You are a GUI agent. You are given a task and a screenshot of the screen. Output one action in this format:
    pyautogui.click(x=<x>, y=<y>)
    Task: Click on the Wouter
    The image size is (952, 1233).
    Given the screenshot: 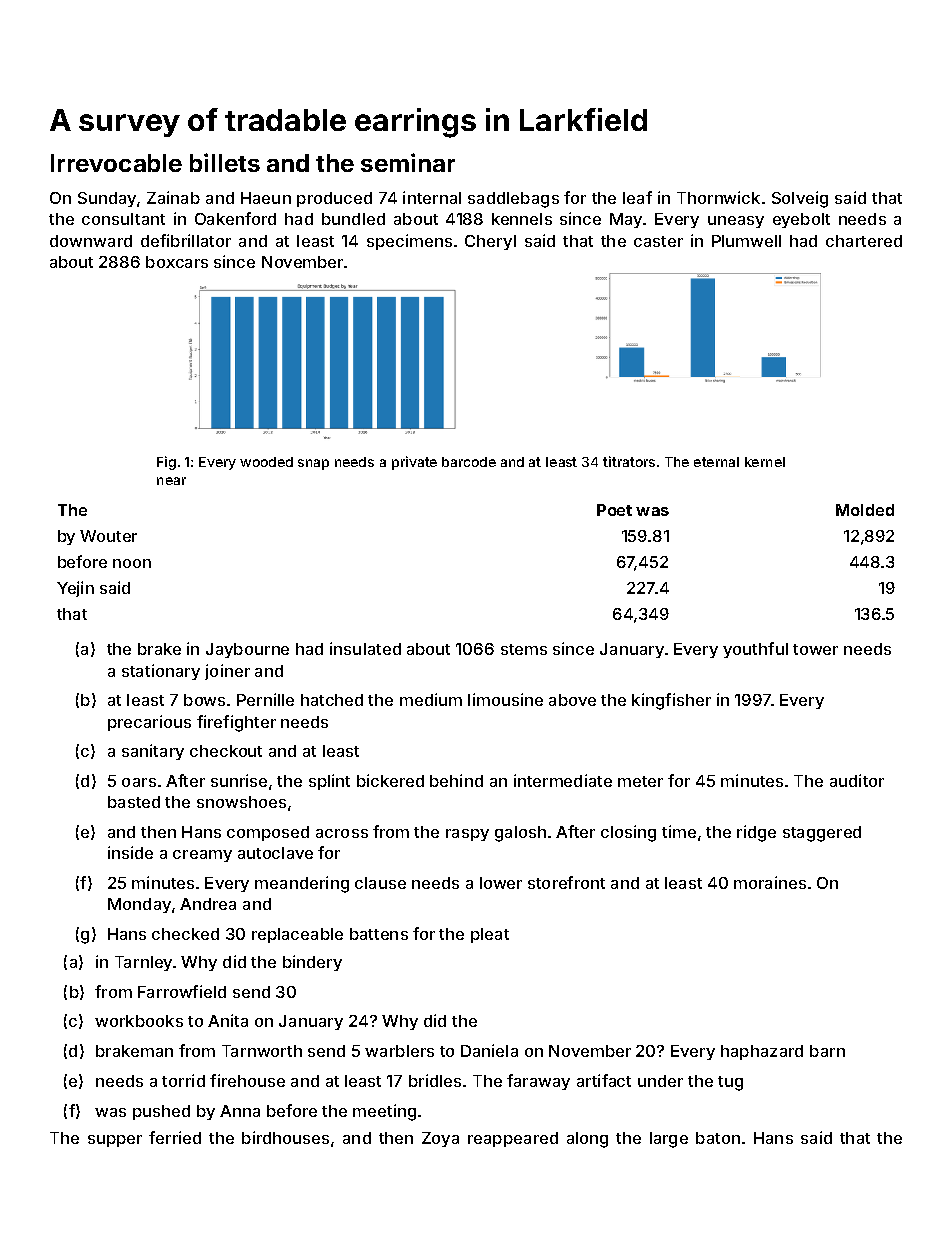 What is the action you would take?
    pyautogui.click(x=108, y=536)
